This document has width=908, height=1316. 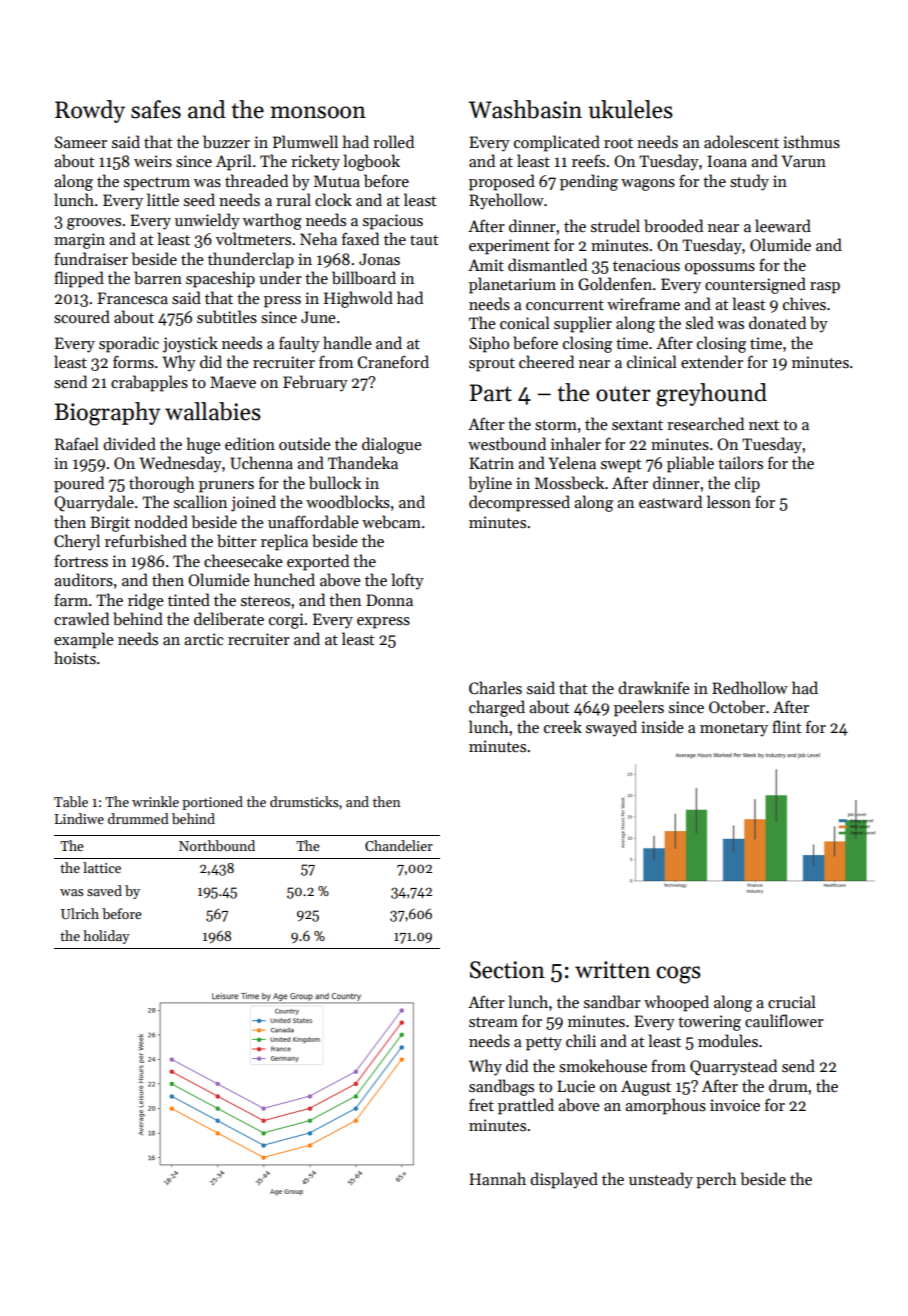 What do you see at coordinates (146, 541) in the document?
I see `refurbished` at bounding box center [146, 541].
